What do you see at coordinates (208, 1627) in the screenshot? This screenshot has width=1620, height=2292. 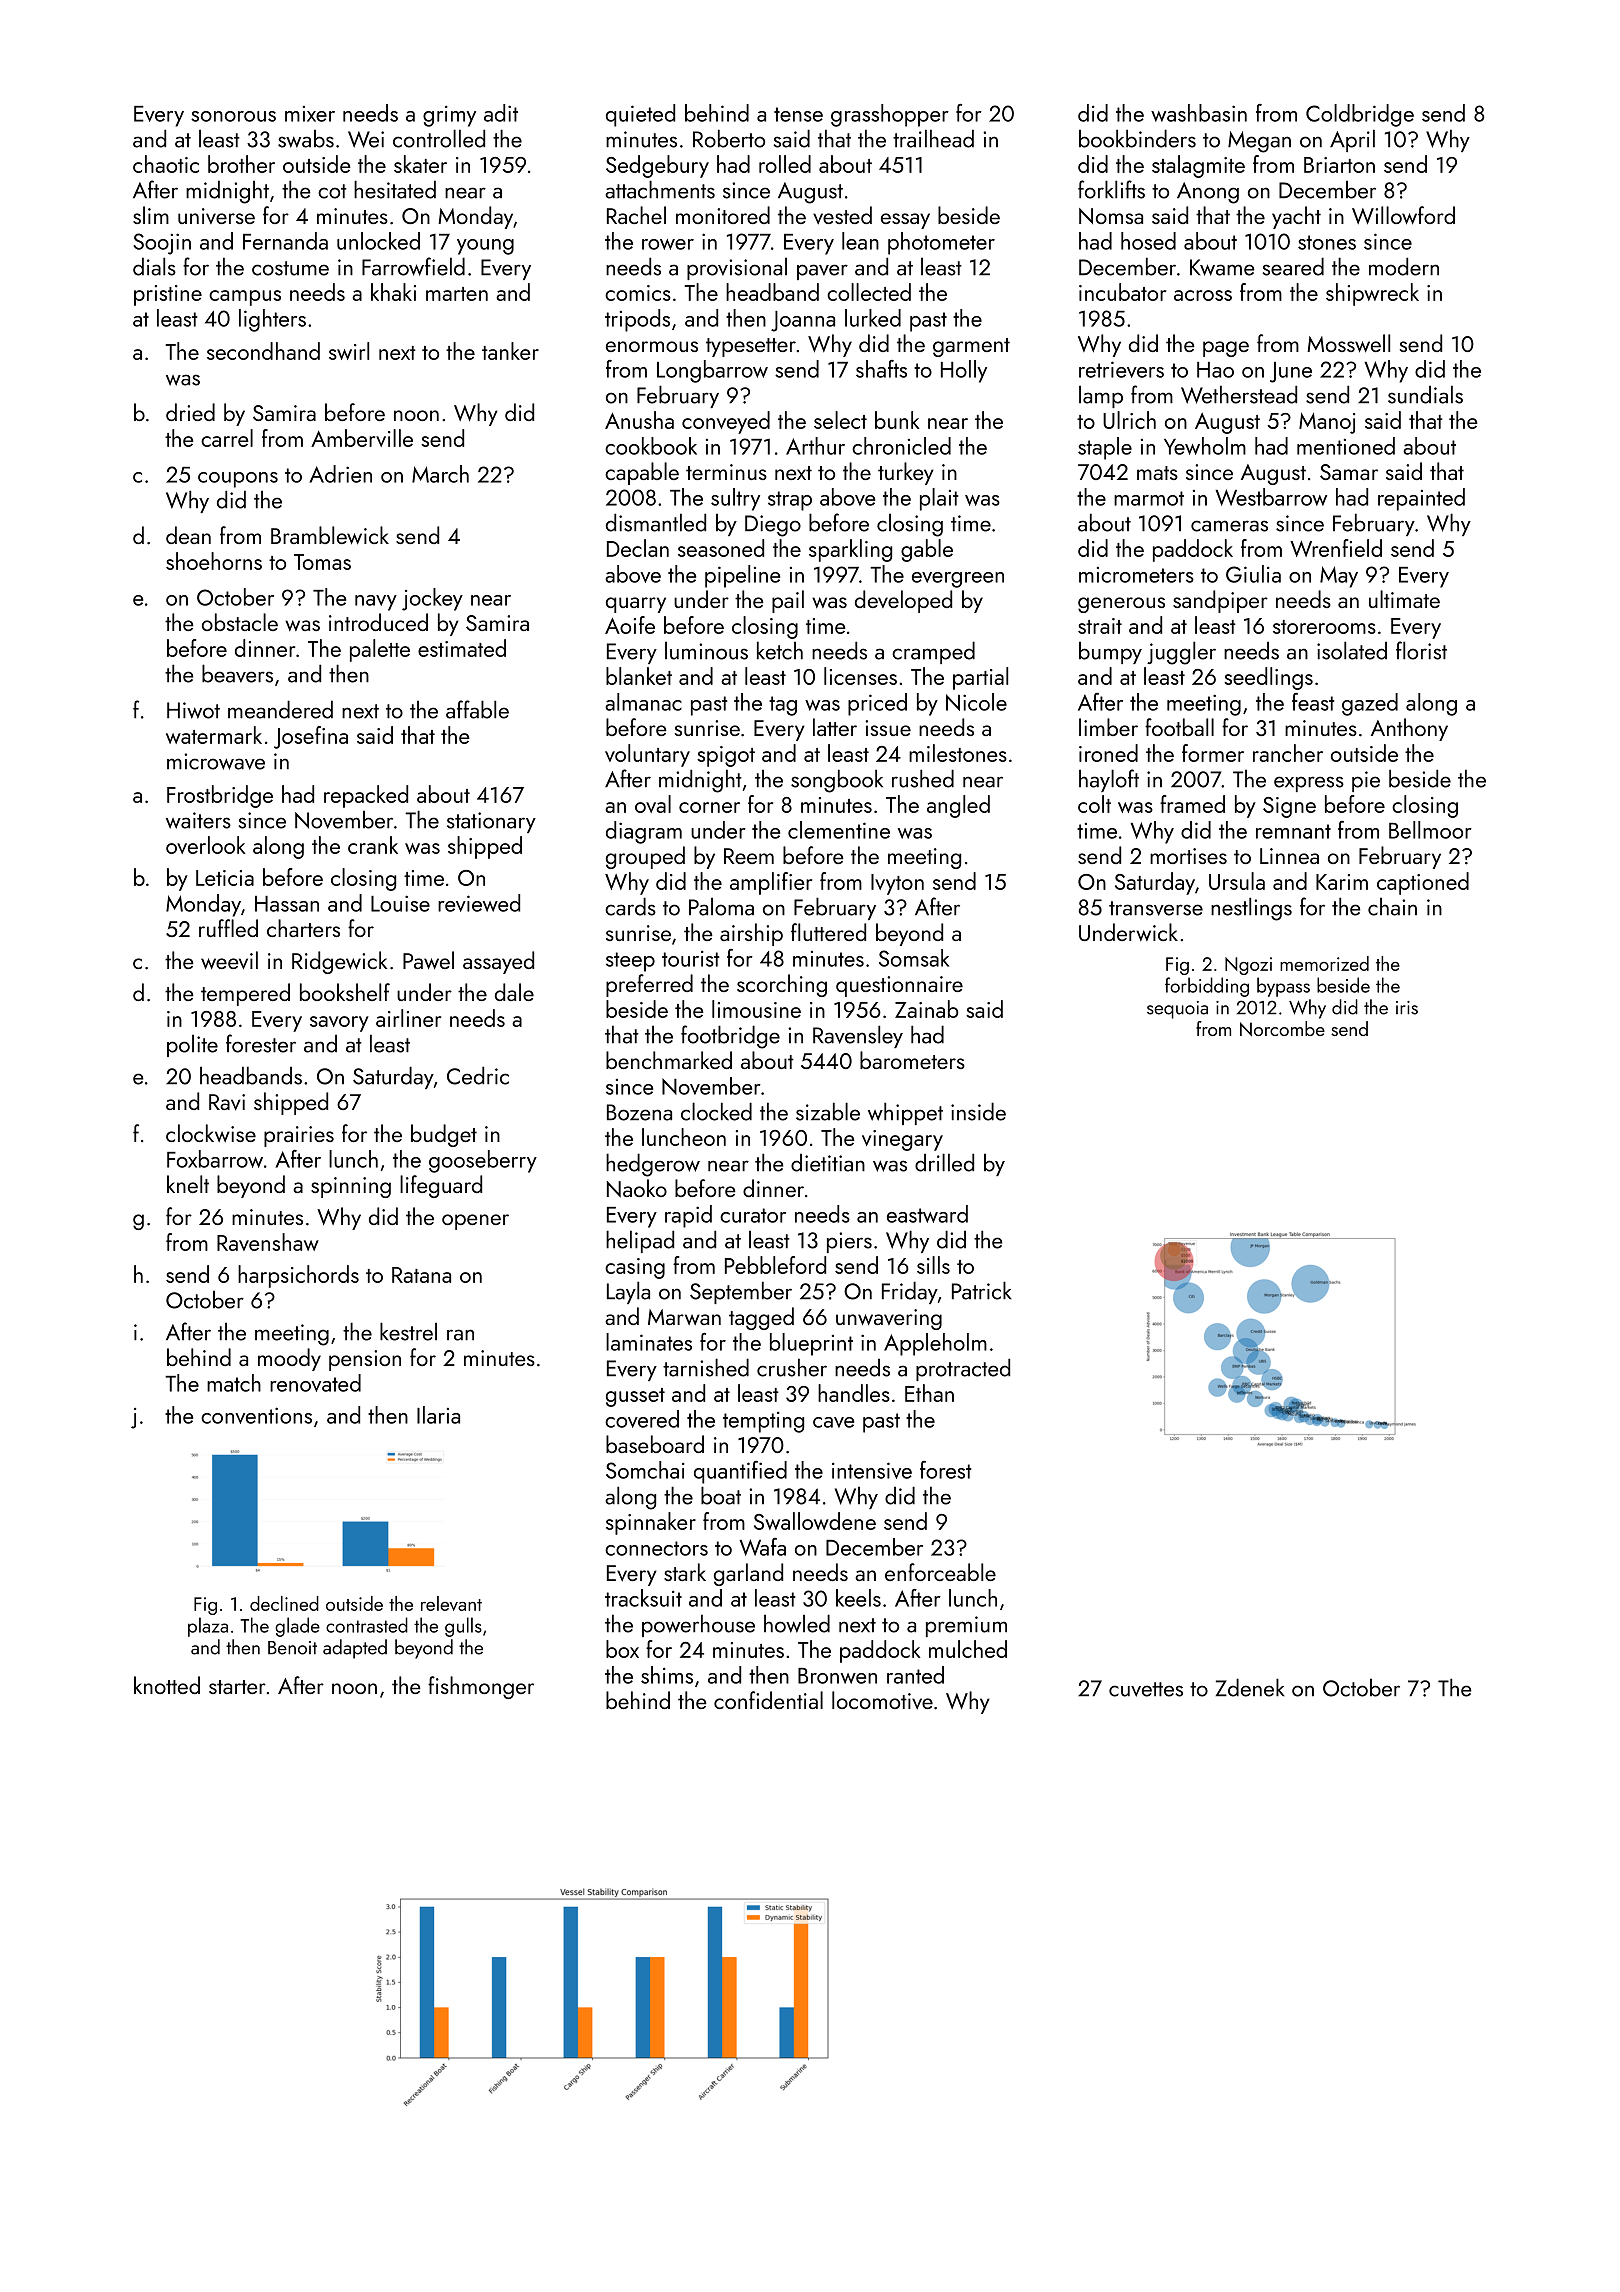 I see `plaza` at bounding box center [208, 1627].
